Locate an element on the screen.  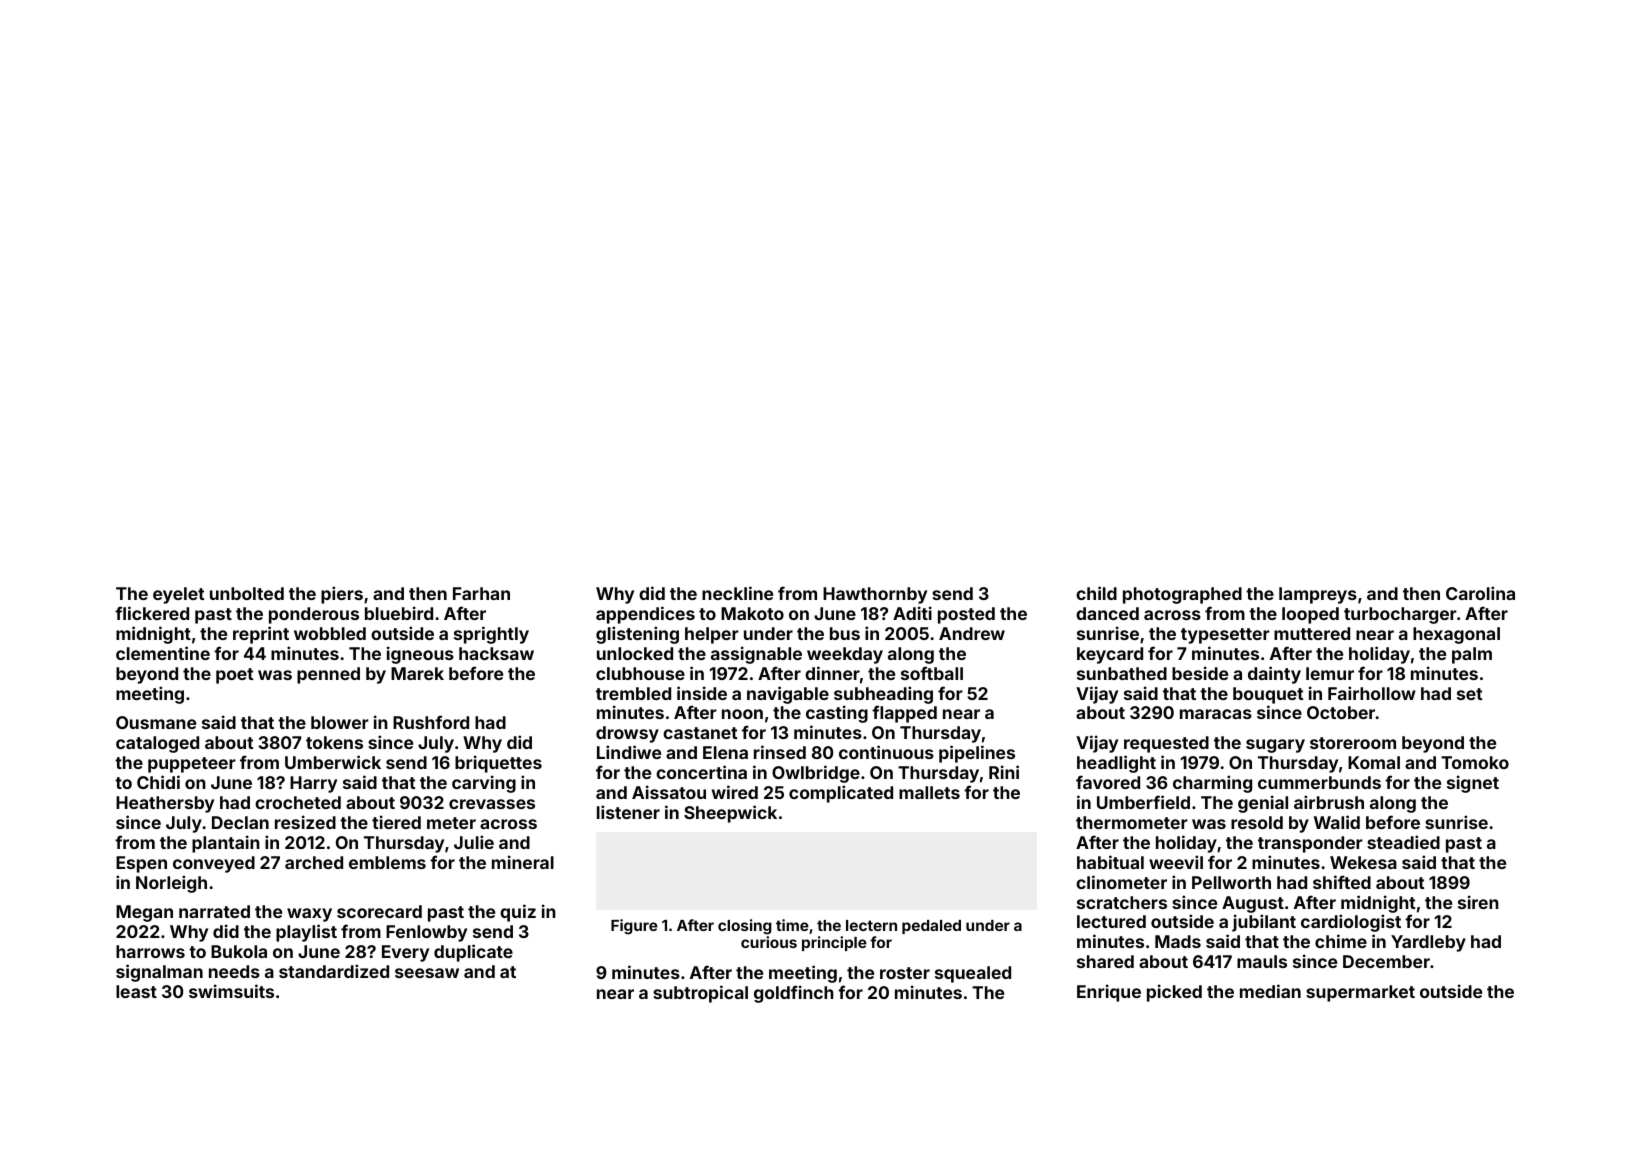
siren is located at coordinates (1478, 902).
